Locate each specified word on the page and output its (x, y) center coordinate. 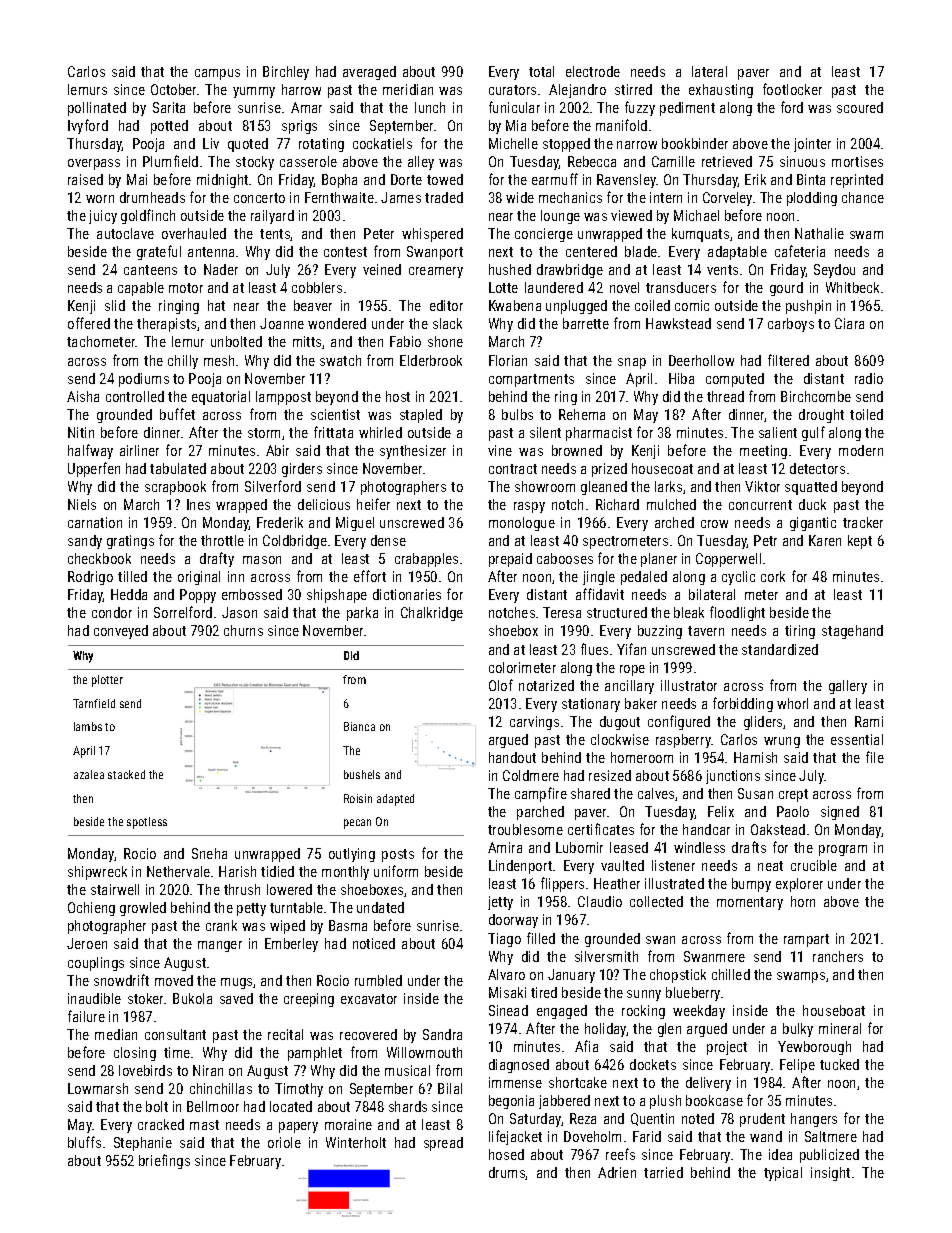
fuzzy (640, 108)
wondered (337, 323)
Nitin (81, 432)
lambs (88, 726)
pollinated (97, 109)
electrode (593, 71)
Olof (501, 685)
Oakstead (778, 829)
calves (656, 793)
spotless (147, 823)
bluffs (84, 1142)
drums (507, 1173)
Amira (505, 847)
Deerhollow (701, 360)
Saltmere (831, 1136)
